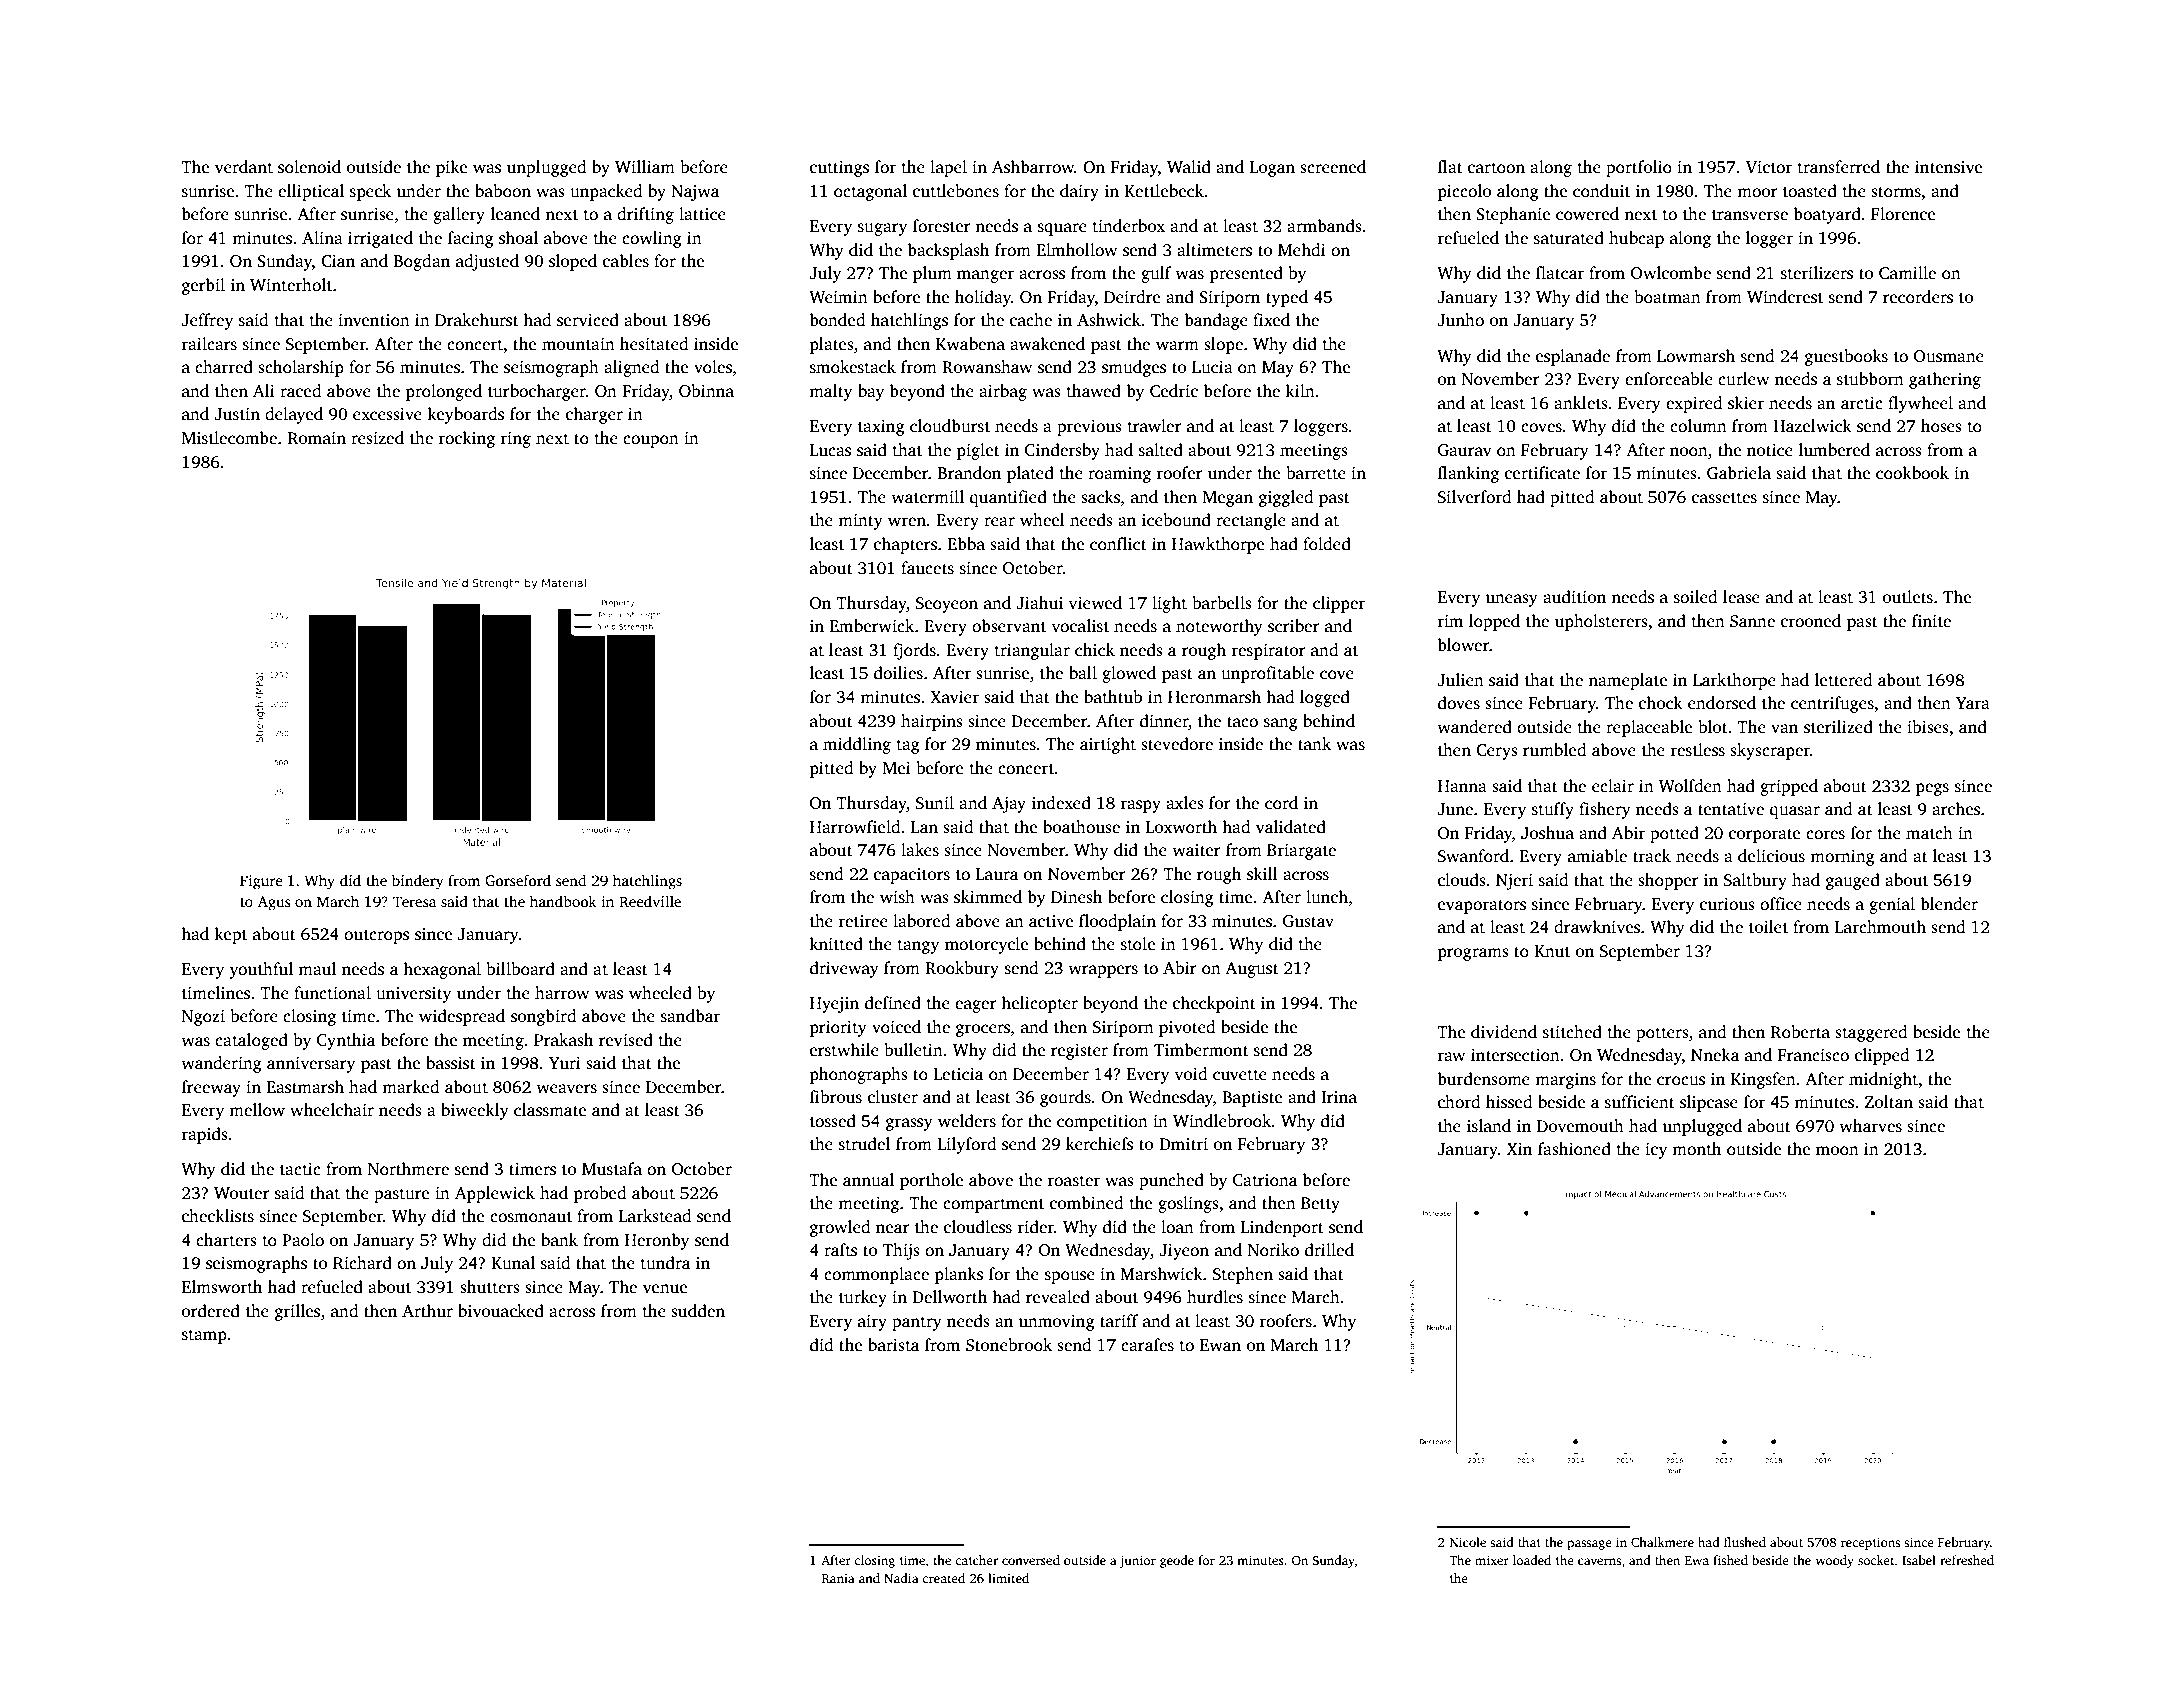  I want to click on coupon, so click(651, 441).
